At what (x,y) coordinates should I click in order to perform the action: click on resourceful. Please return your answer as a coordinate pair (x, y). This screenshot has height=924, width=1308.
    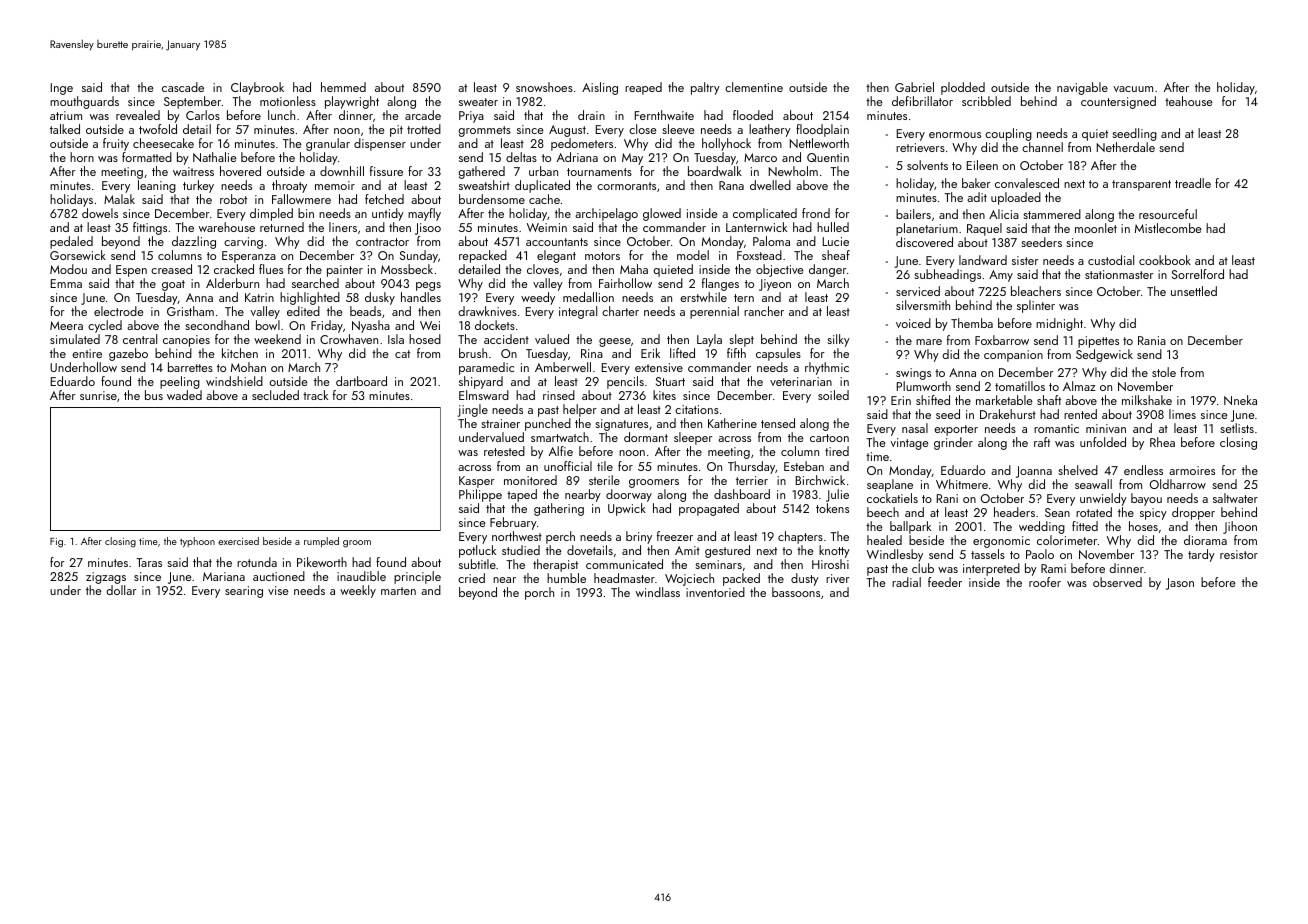
    Looking at the image, I should click on (1168, 214).
